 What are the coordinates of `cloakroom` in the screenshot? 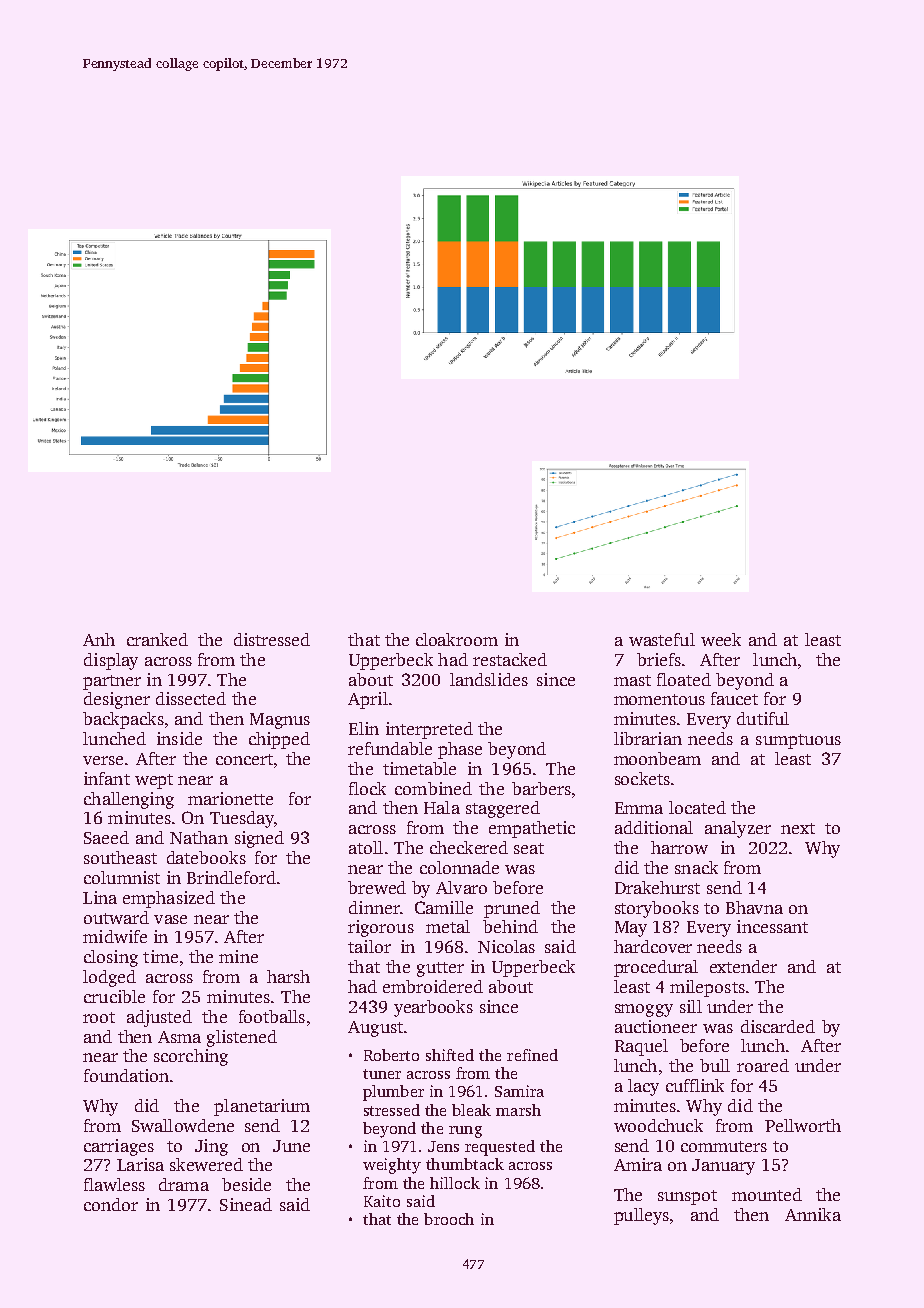 It's located at (457, 639).
